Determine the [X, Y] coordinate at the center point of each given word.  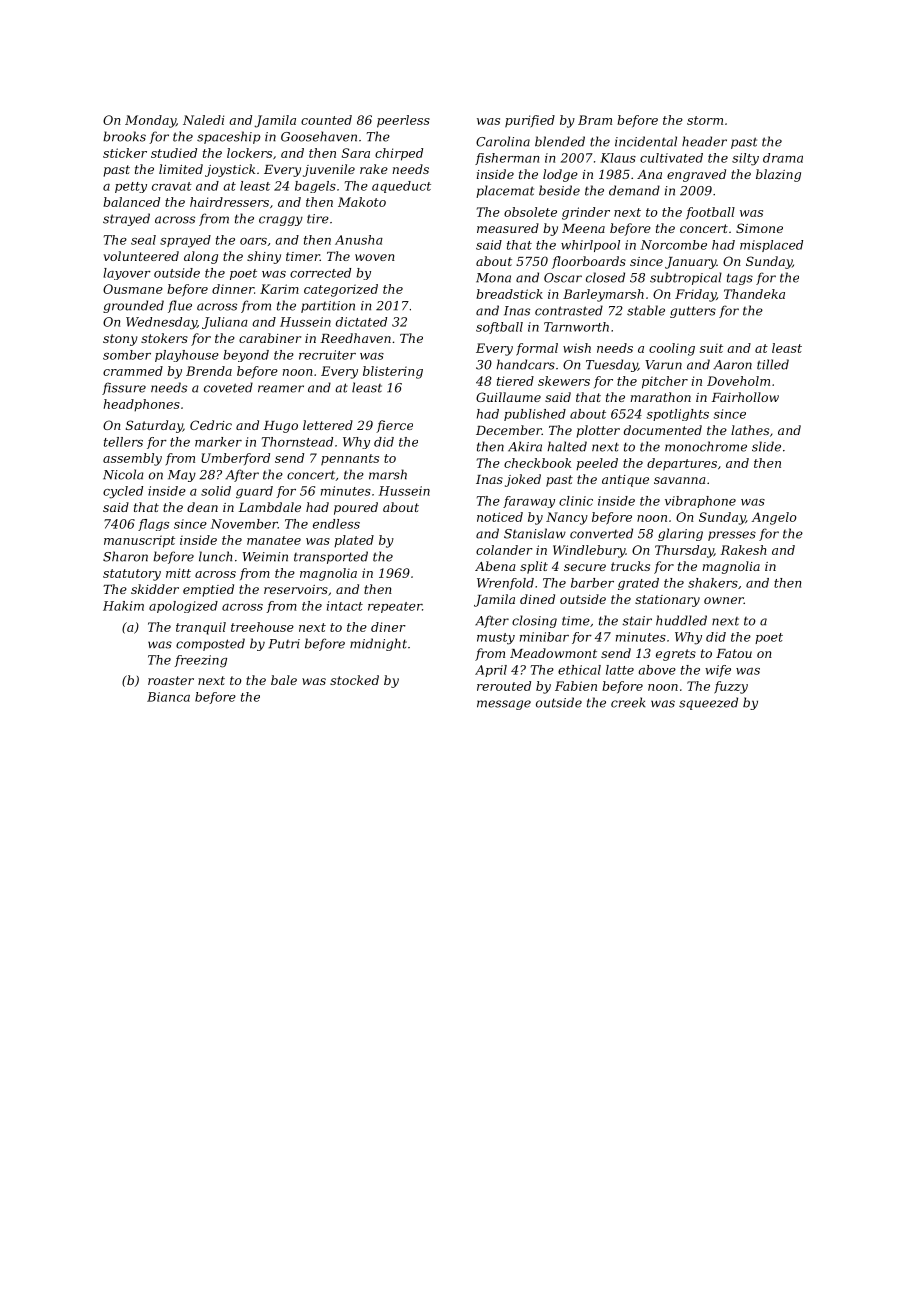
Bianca [168, 697]
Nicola [123, 474]
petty [131, 187]
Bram [595, 120]
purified [530, 121]
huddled [681, 620]
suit [711, 348]
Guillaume [508, 397]
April [491, 671]
